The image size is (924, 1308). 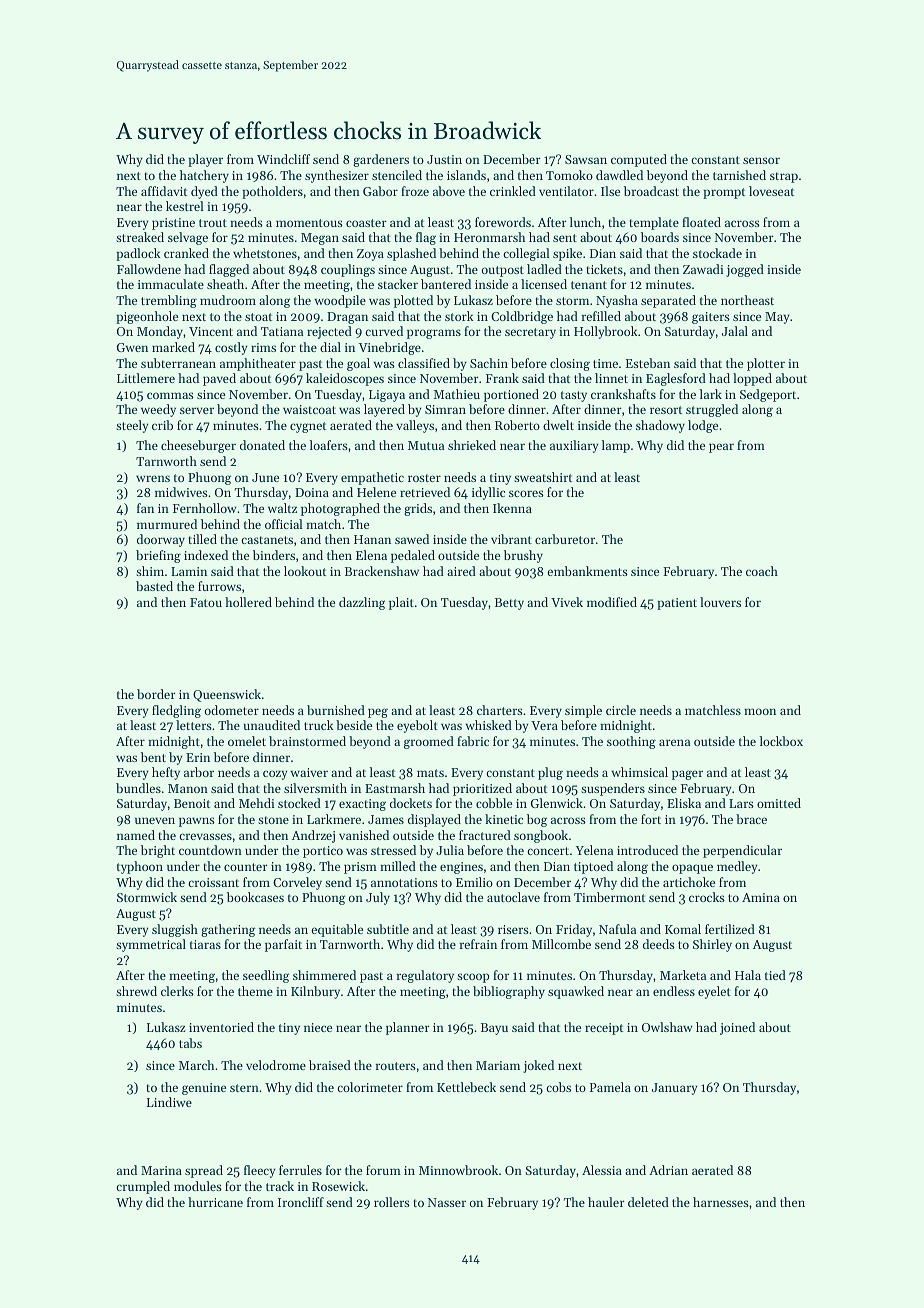 What do you see at coordinates (383, 1170) in the screenshot?
I see `forum` at bounding box center [383, 1170].
